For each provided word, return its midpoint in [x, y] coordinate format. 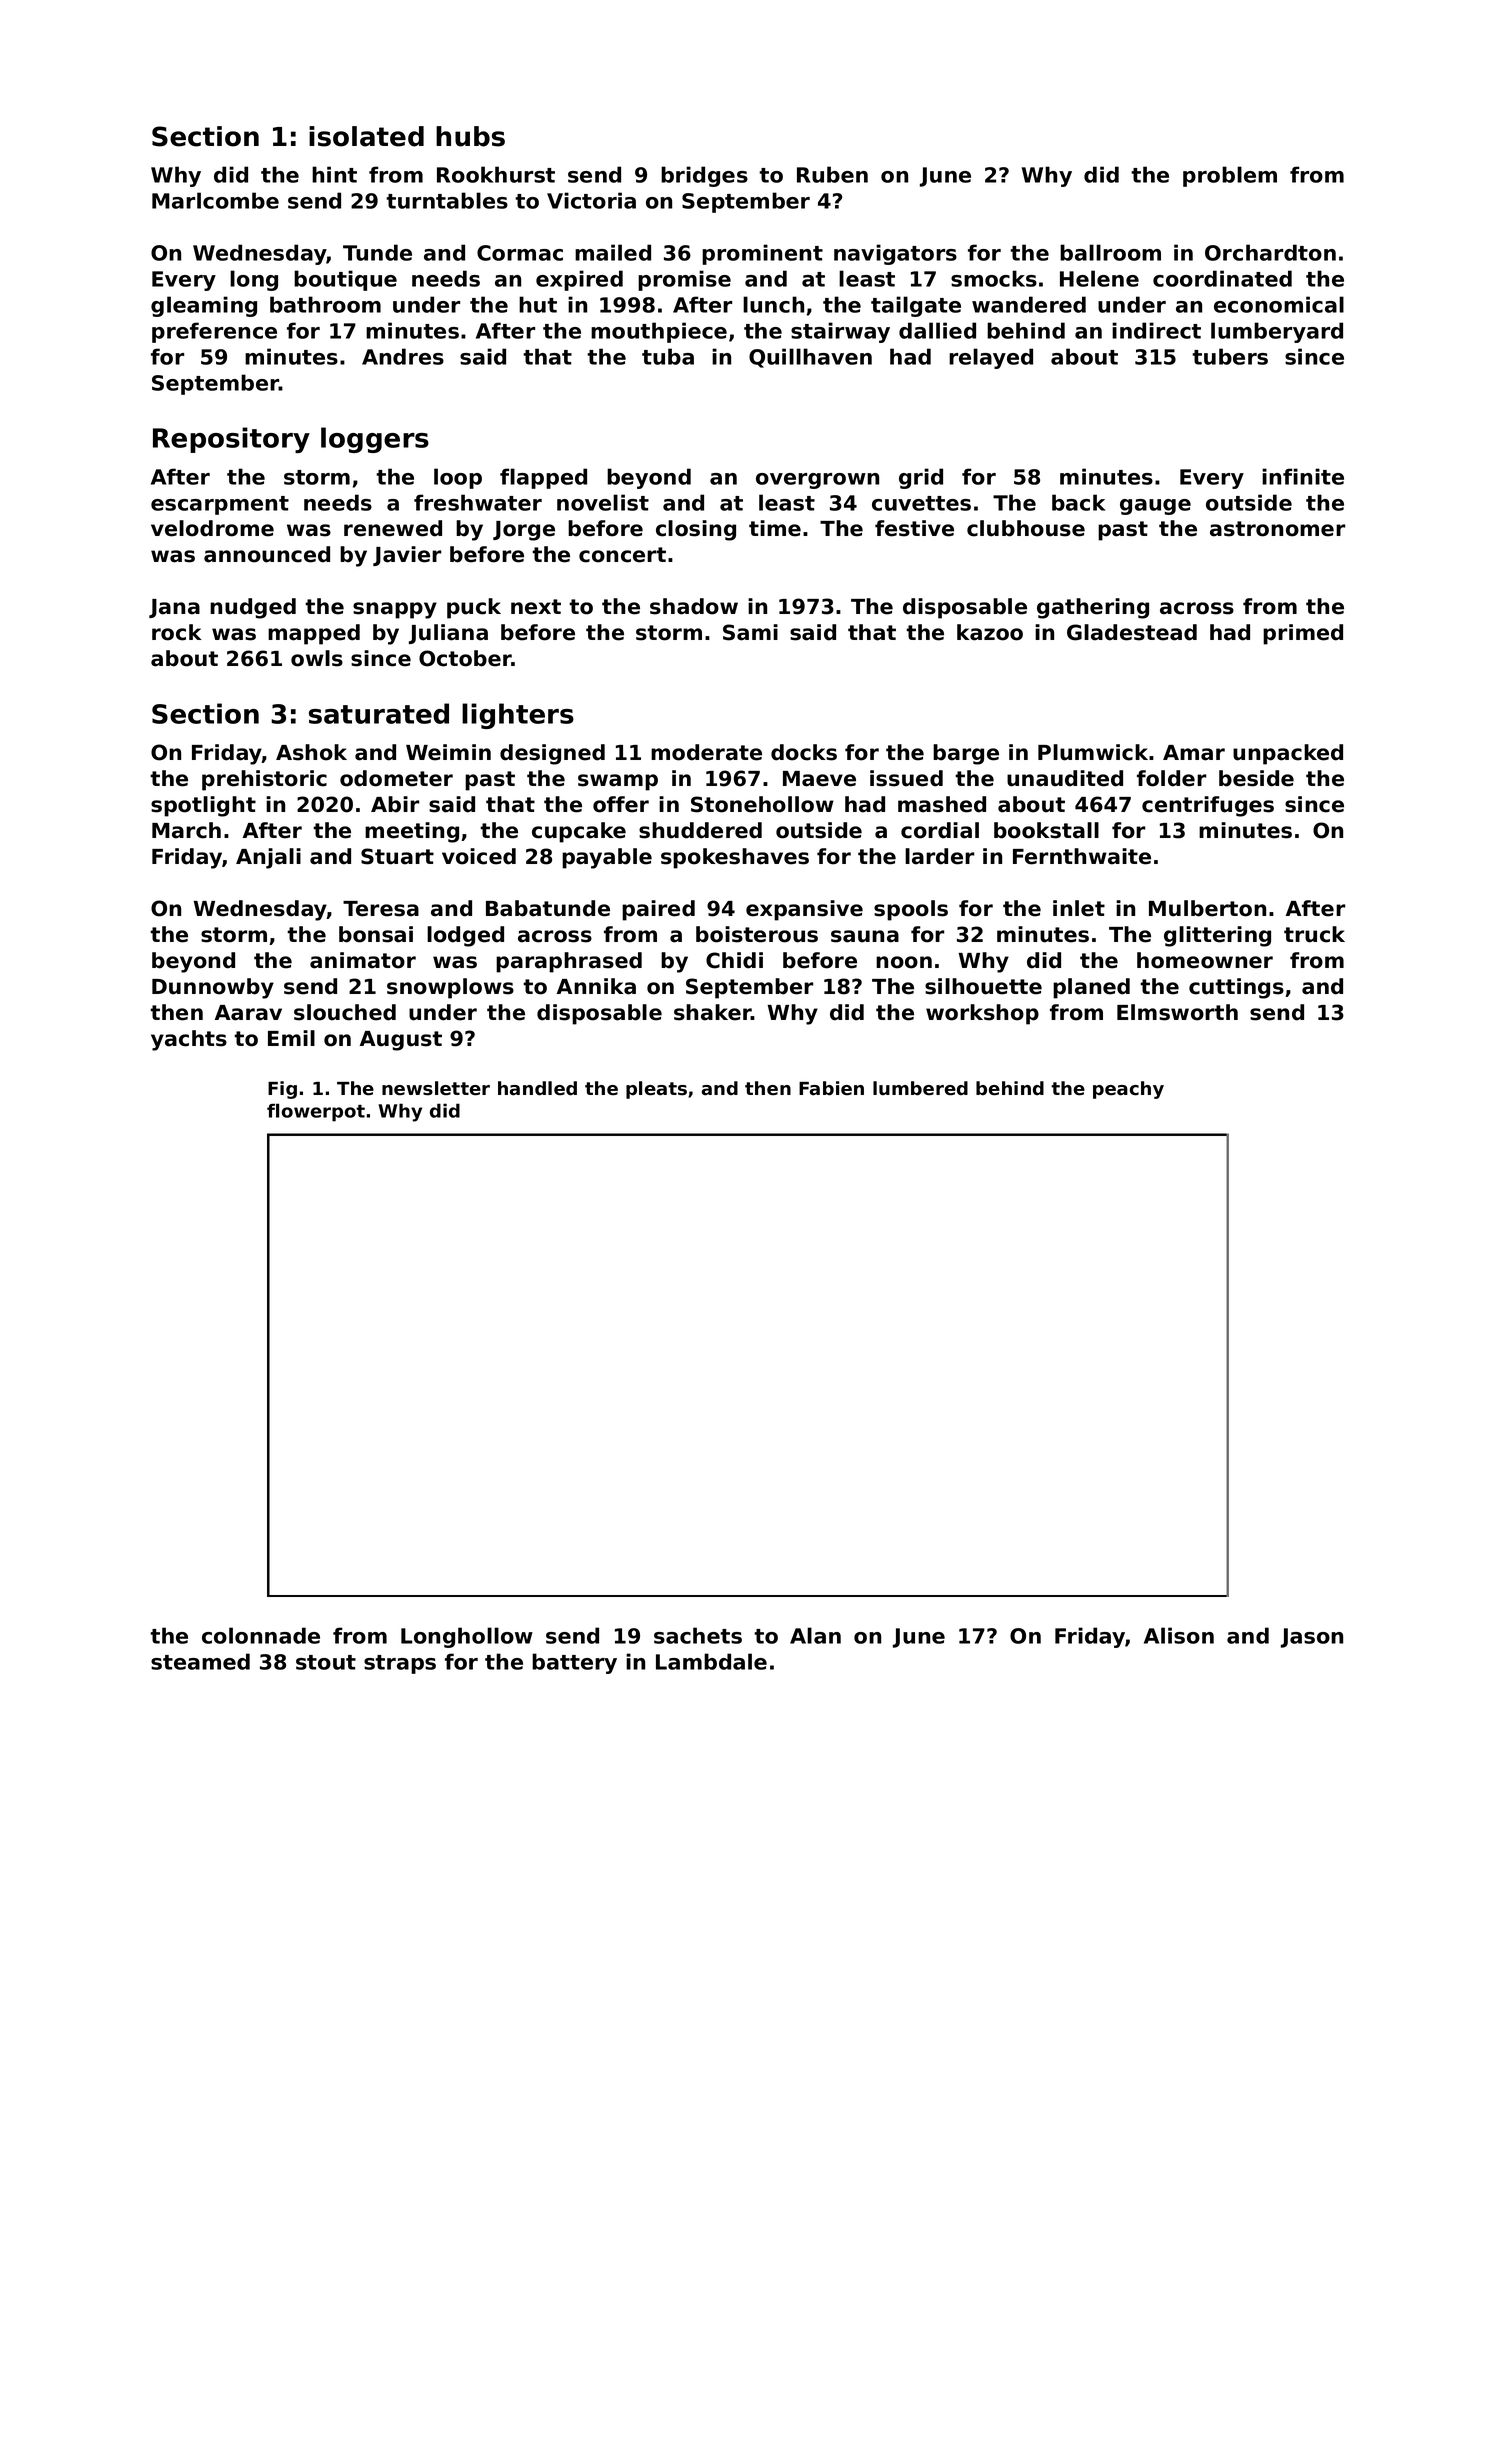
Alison [1179, 1635]
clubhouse [1026, 528]
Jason [1312, 1638]
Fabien [831, 1088]
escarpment [220, 505]
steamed [200, 1661]
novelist [603, 502]
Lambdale [711, 1661]
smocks [994, 278]
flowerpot [316, 1112]
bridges [704, 176]
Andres [403, 356]
